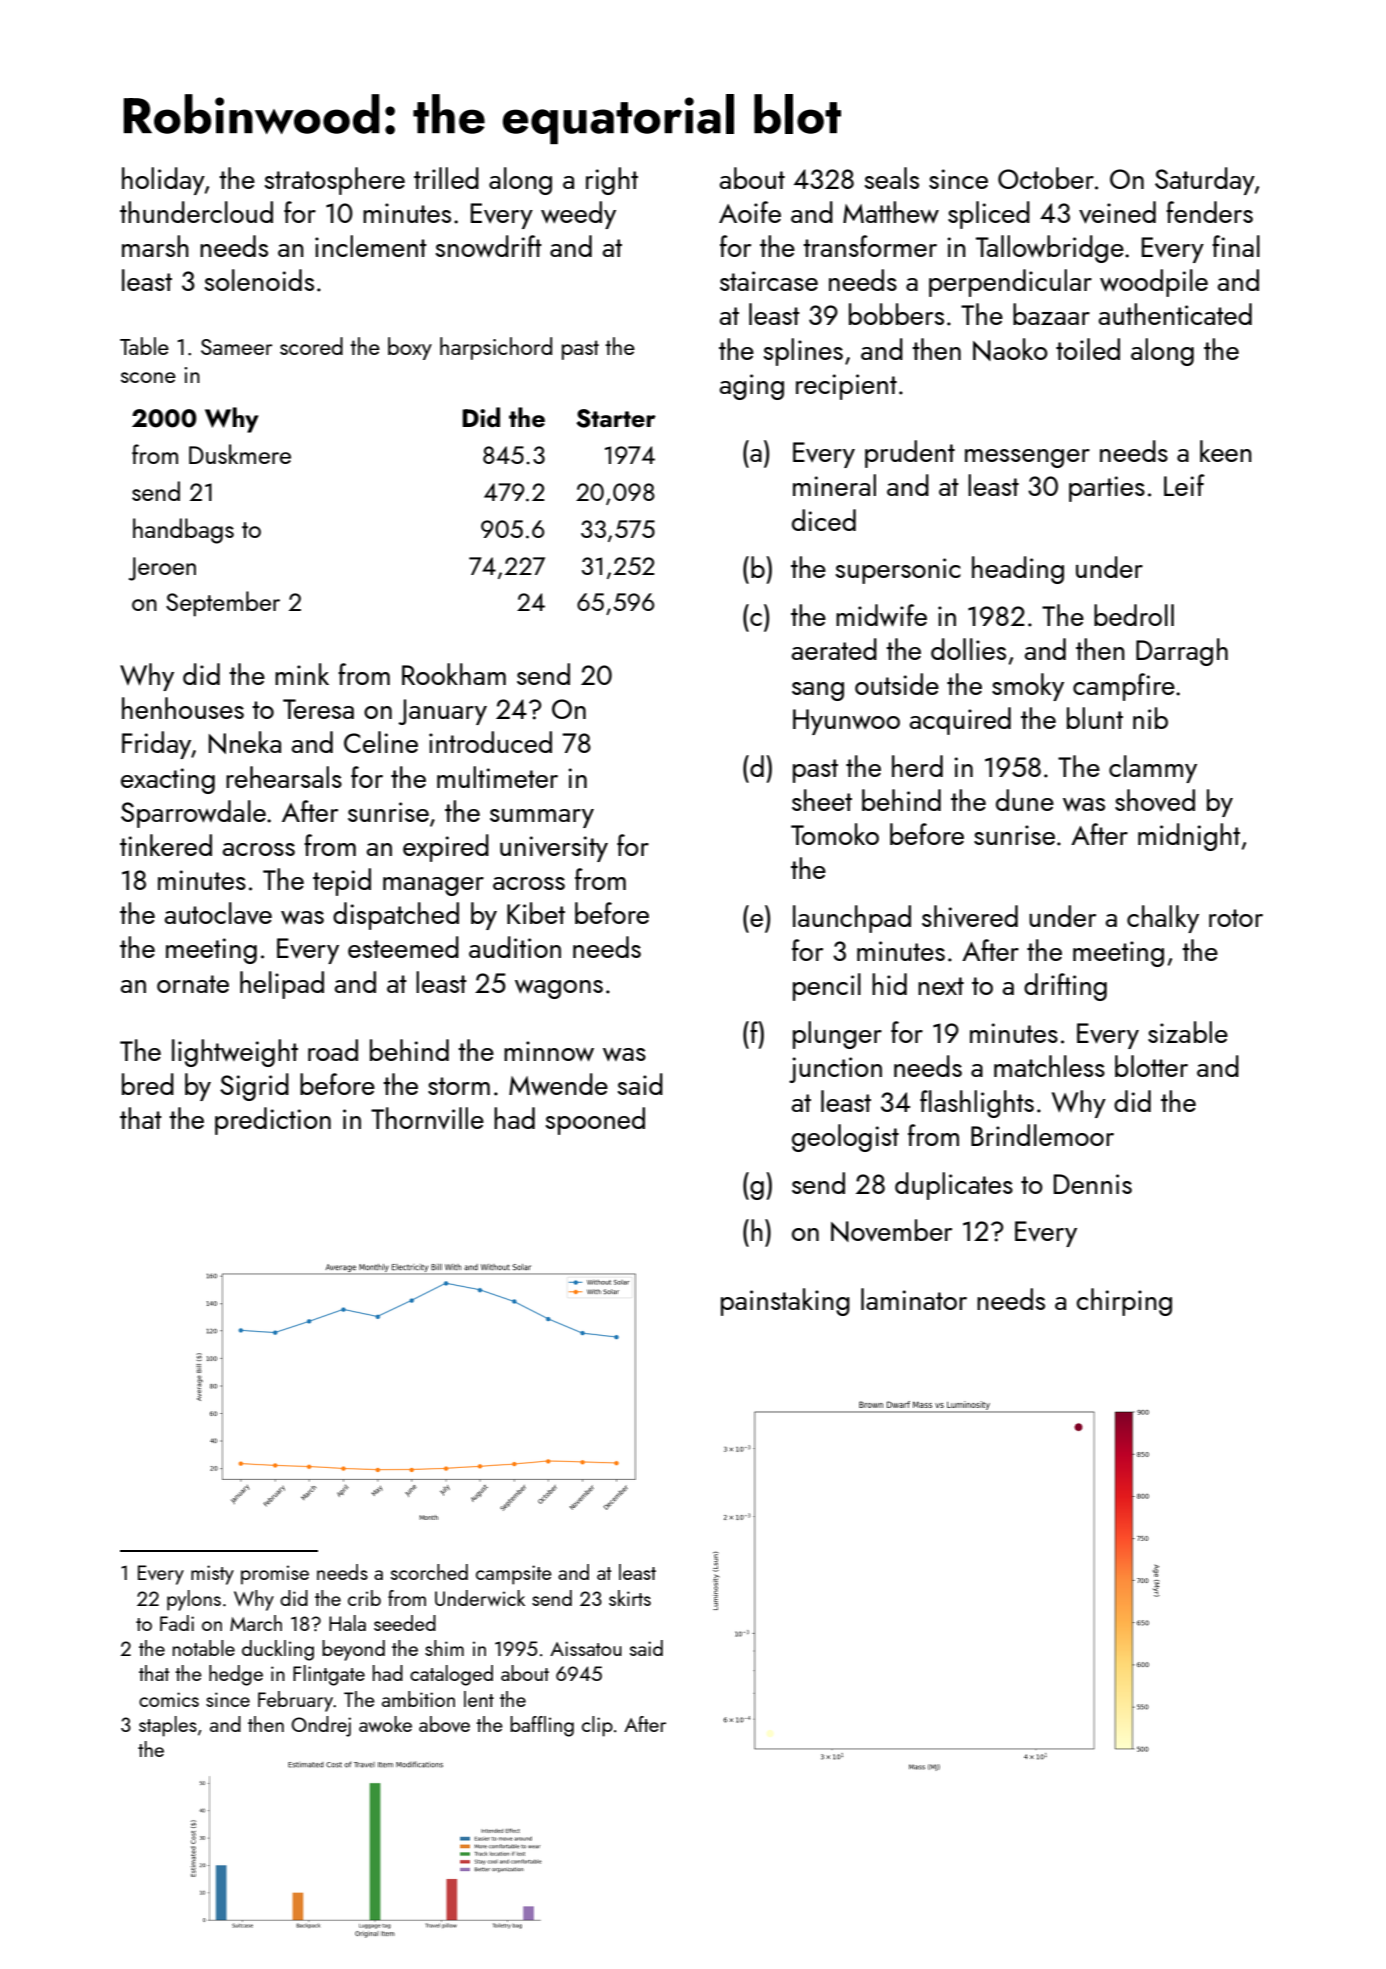  I want to click on minnow, so click(549, 1051).
